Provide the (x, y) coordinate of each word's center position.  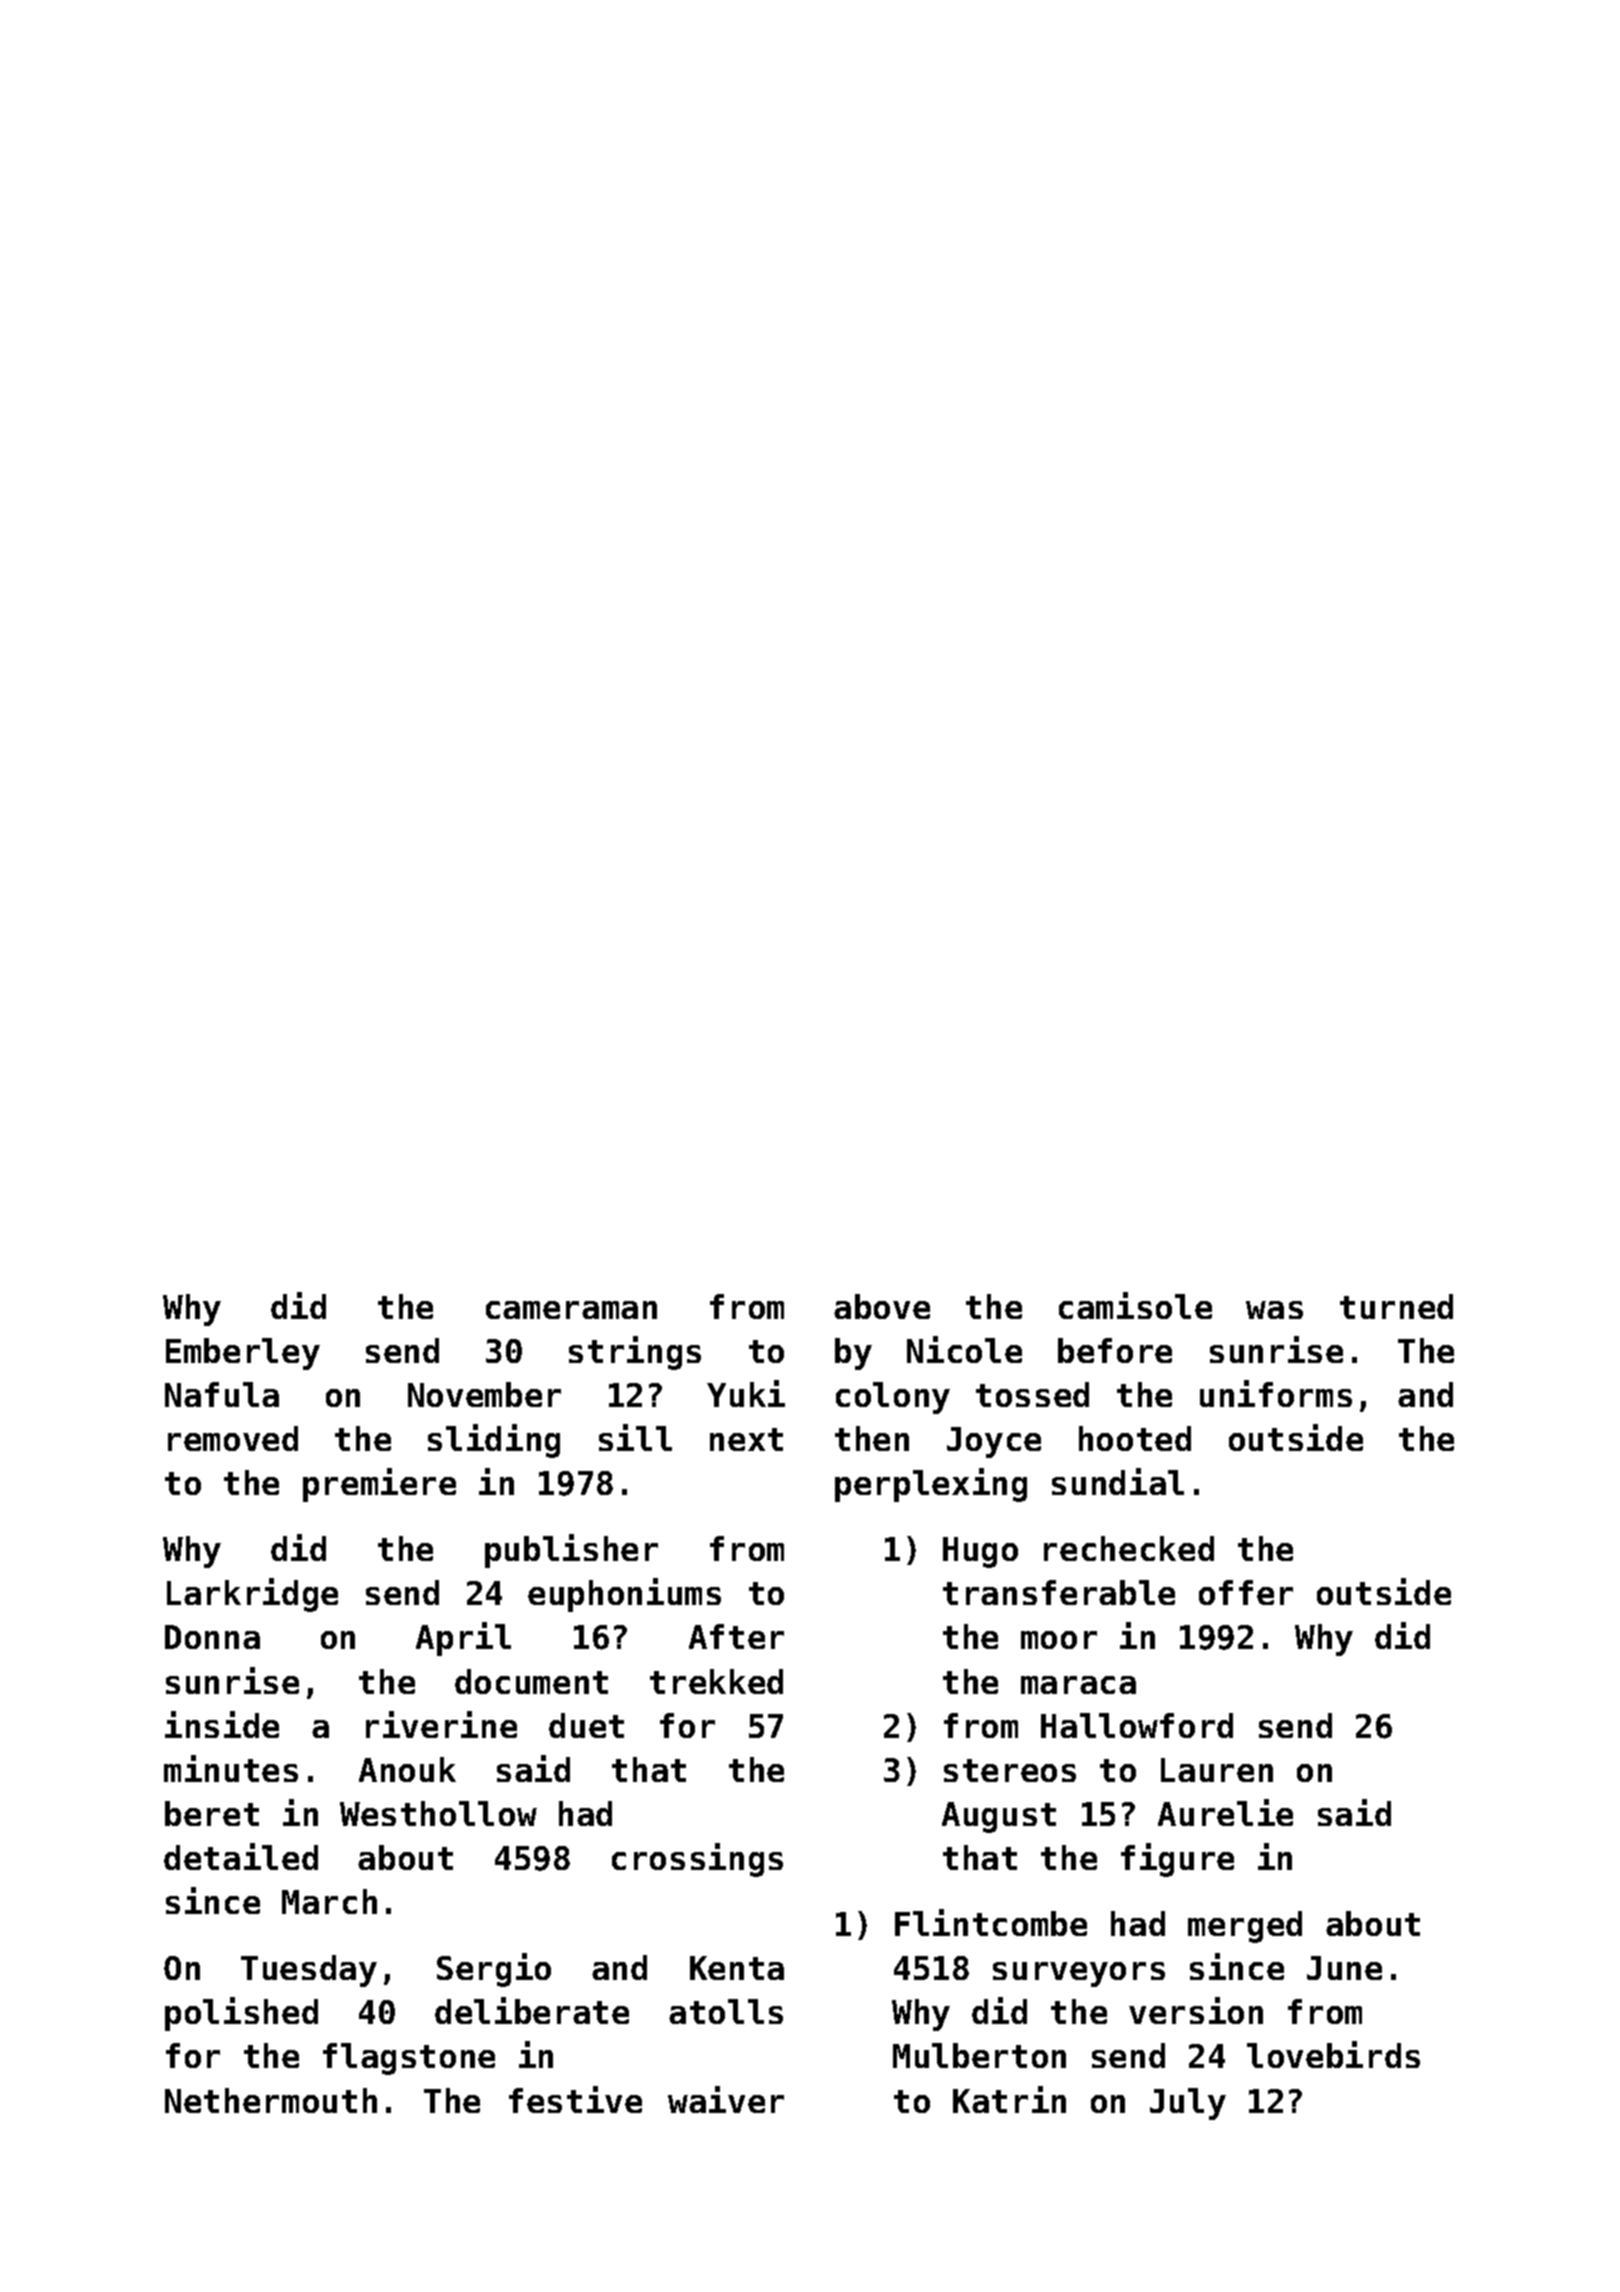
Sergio (494, 1970)
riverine (441, 1724)
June (1344, 1968)
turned (1396, 1306)
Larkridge (252, 1595)
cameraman (571, 1310)
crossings (697, 1860)
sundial (1118, 1481)
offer (1246, 1592)
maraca (1078, 1685)
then (872, 1438)
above (882, 1306)
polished (241, 2014)
